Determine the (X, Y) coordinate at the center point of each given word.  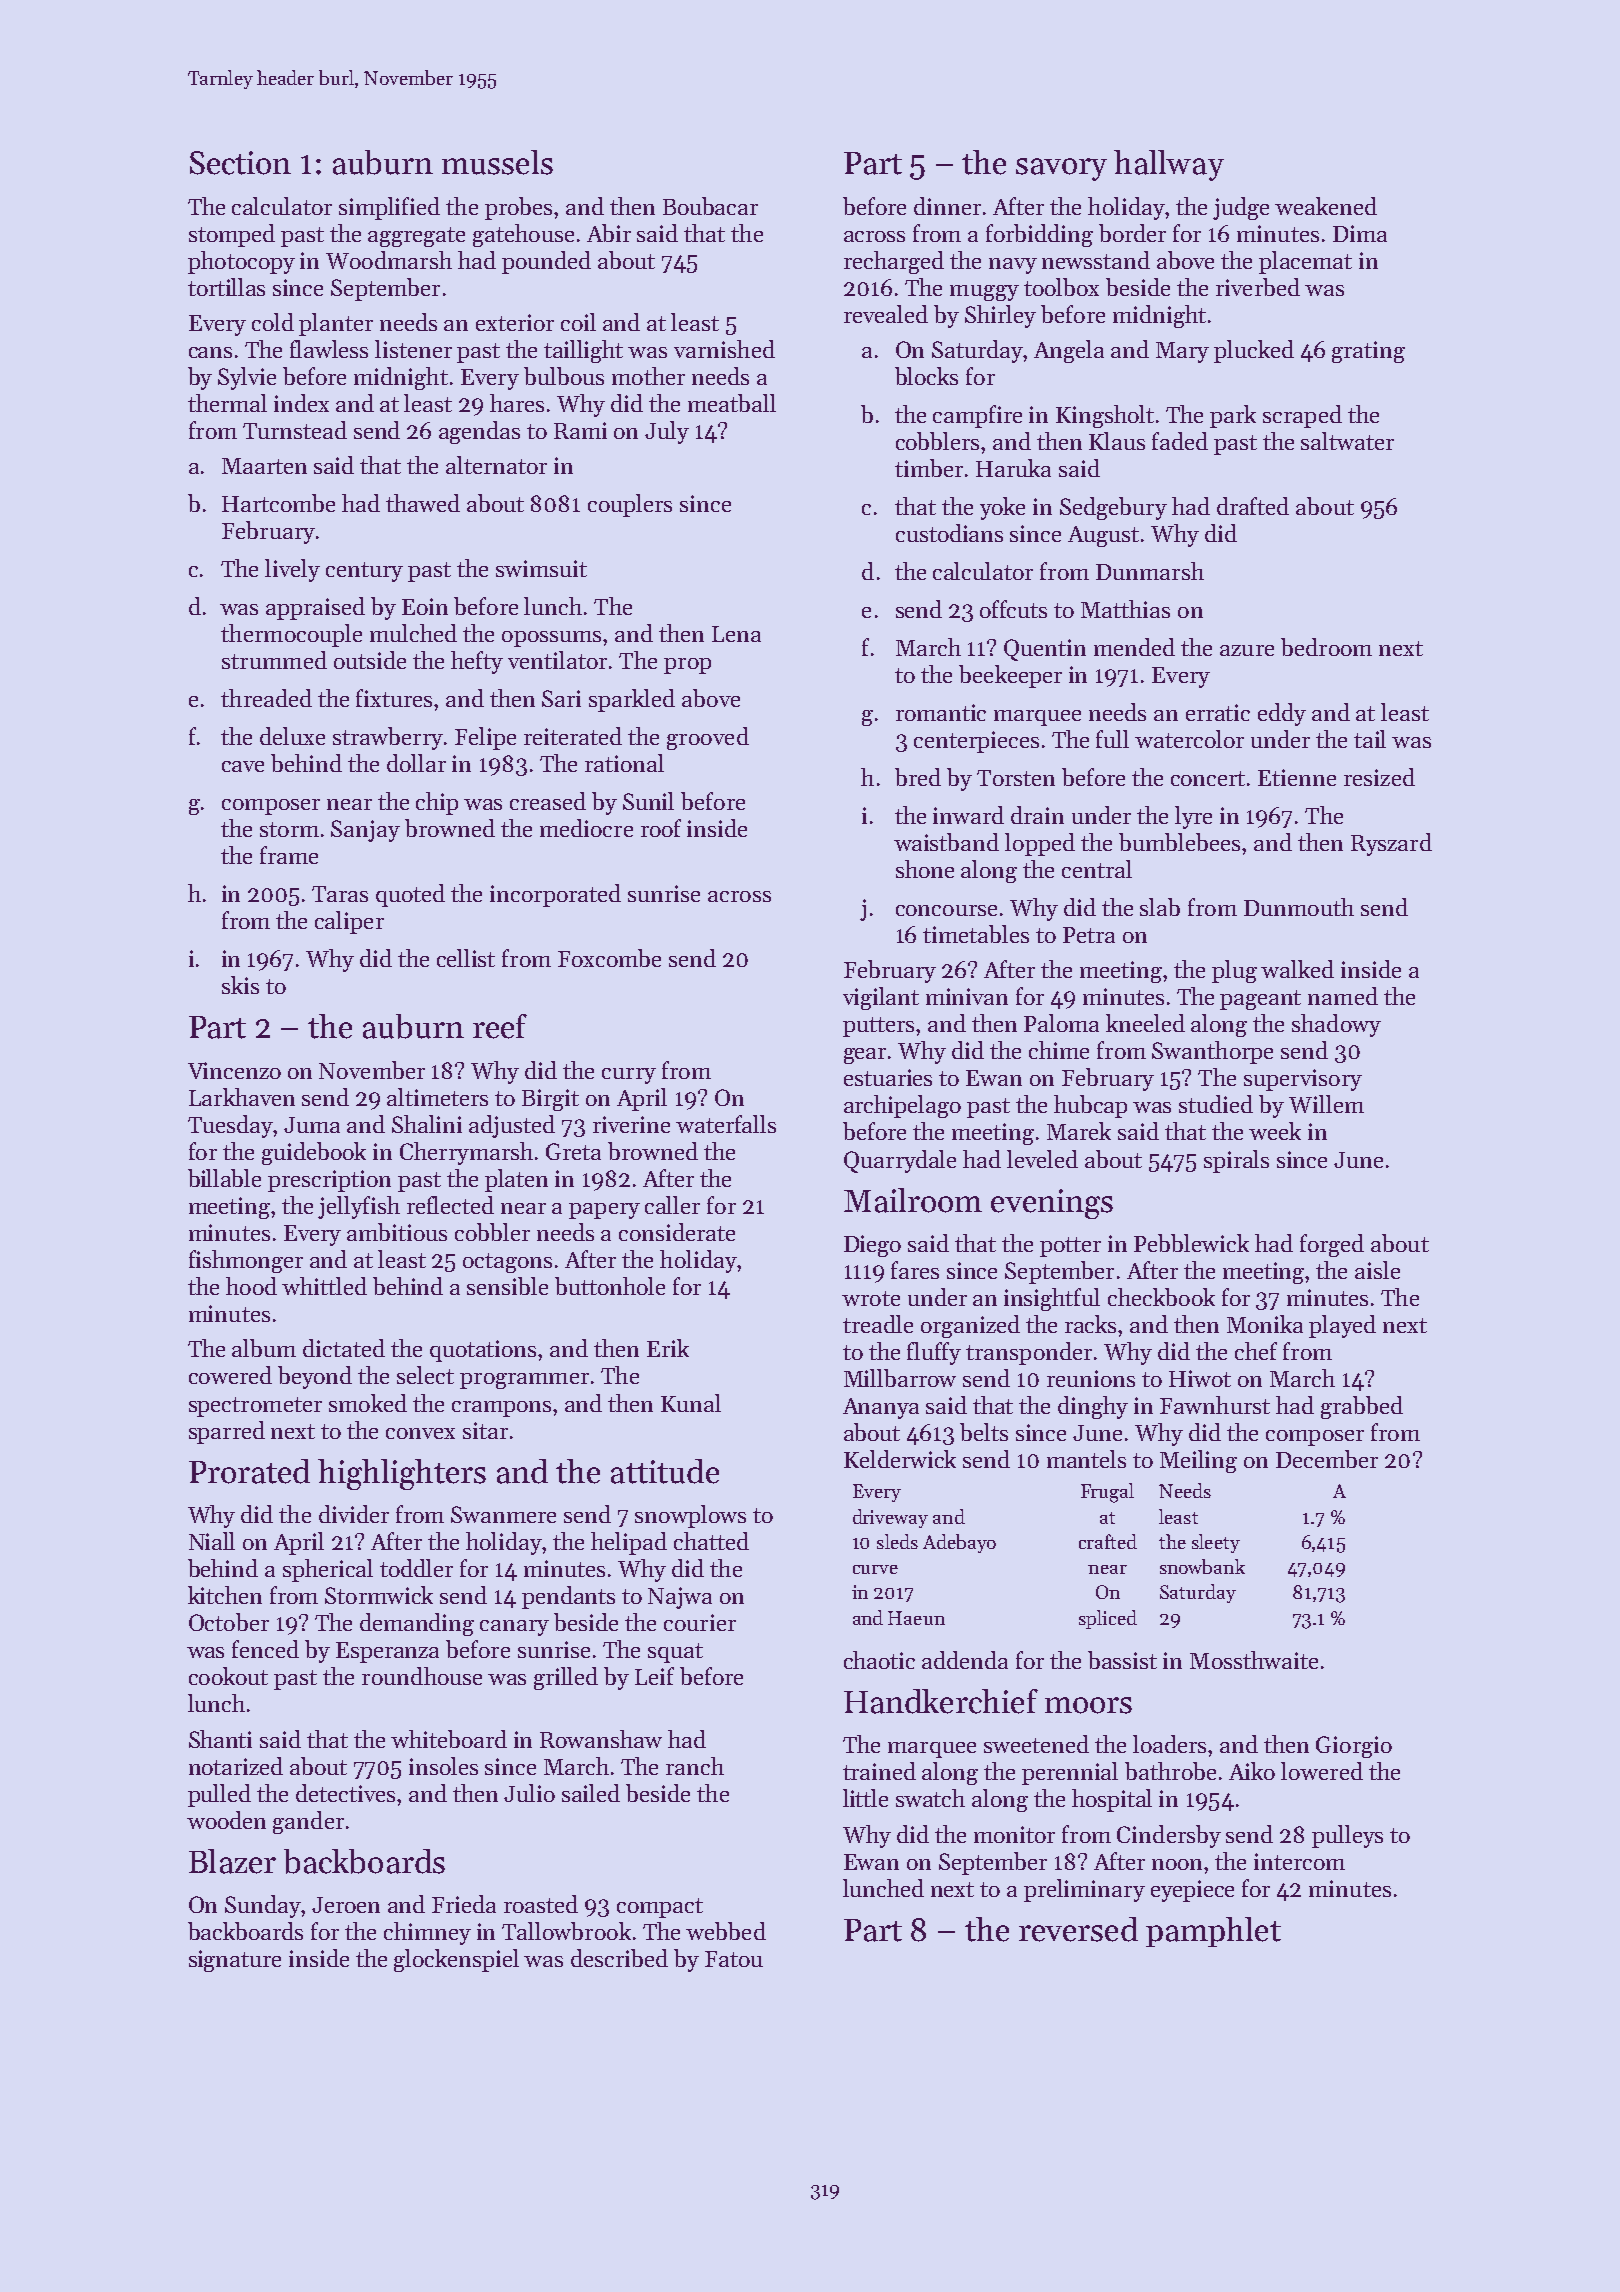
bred (918, 777)
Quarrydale (900, 1161)
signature (235, 1961)
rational (624, 763)
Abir (609, 233)
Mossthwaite (1254, 1660)
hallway (1169, 165)
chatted (711, 1541)
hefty (477, 662)
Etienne (1297, 777)
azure (1247, 650)
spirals (1236, 1161)
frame (289, 855)
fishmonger (246, 1261)
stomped (232, 235)
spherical (328, 1570)
